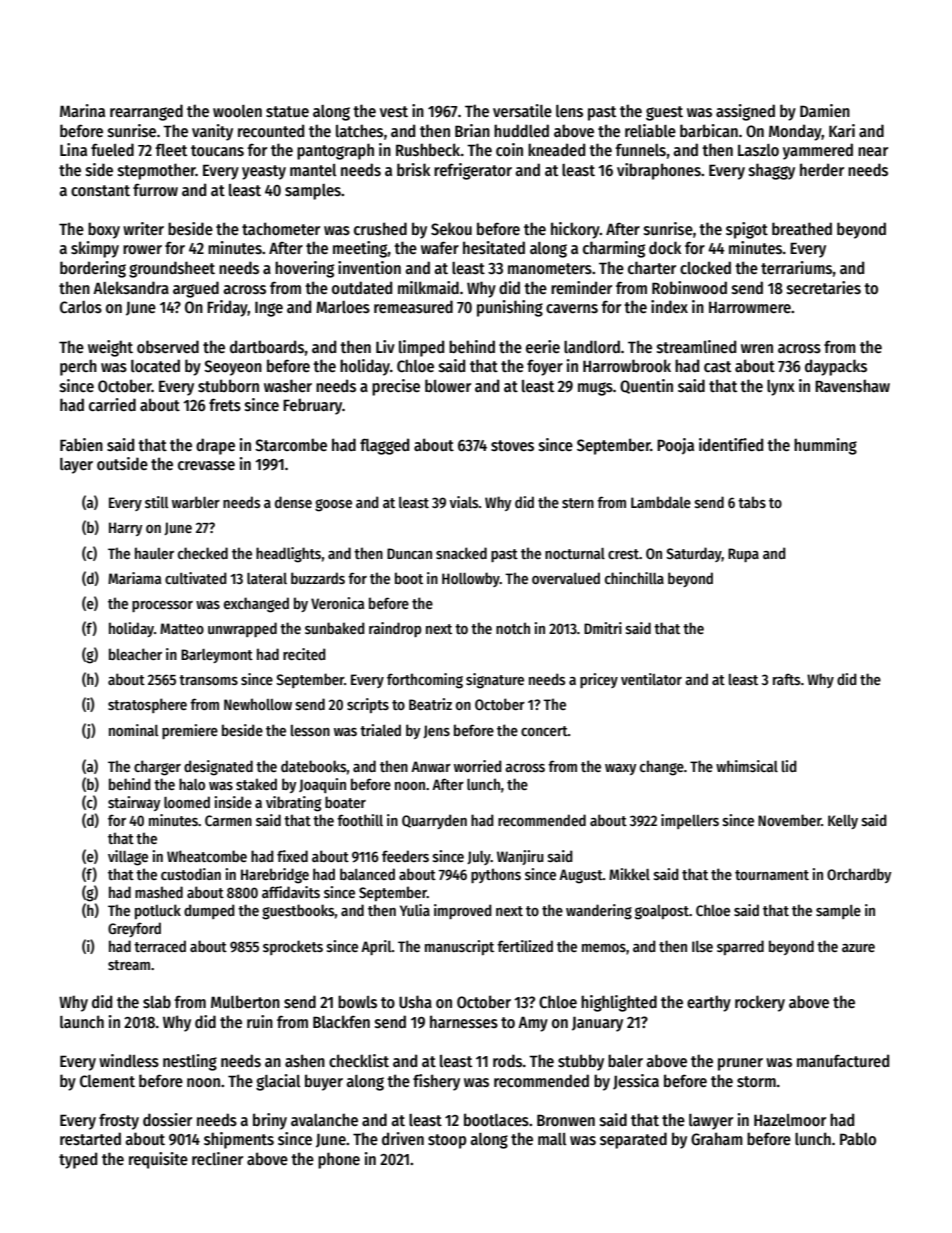 This screenshot has height=1233, width=952. Describe the element at coordinates (789, 820) in the screenshot. I see `November` at that location.
